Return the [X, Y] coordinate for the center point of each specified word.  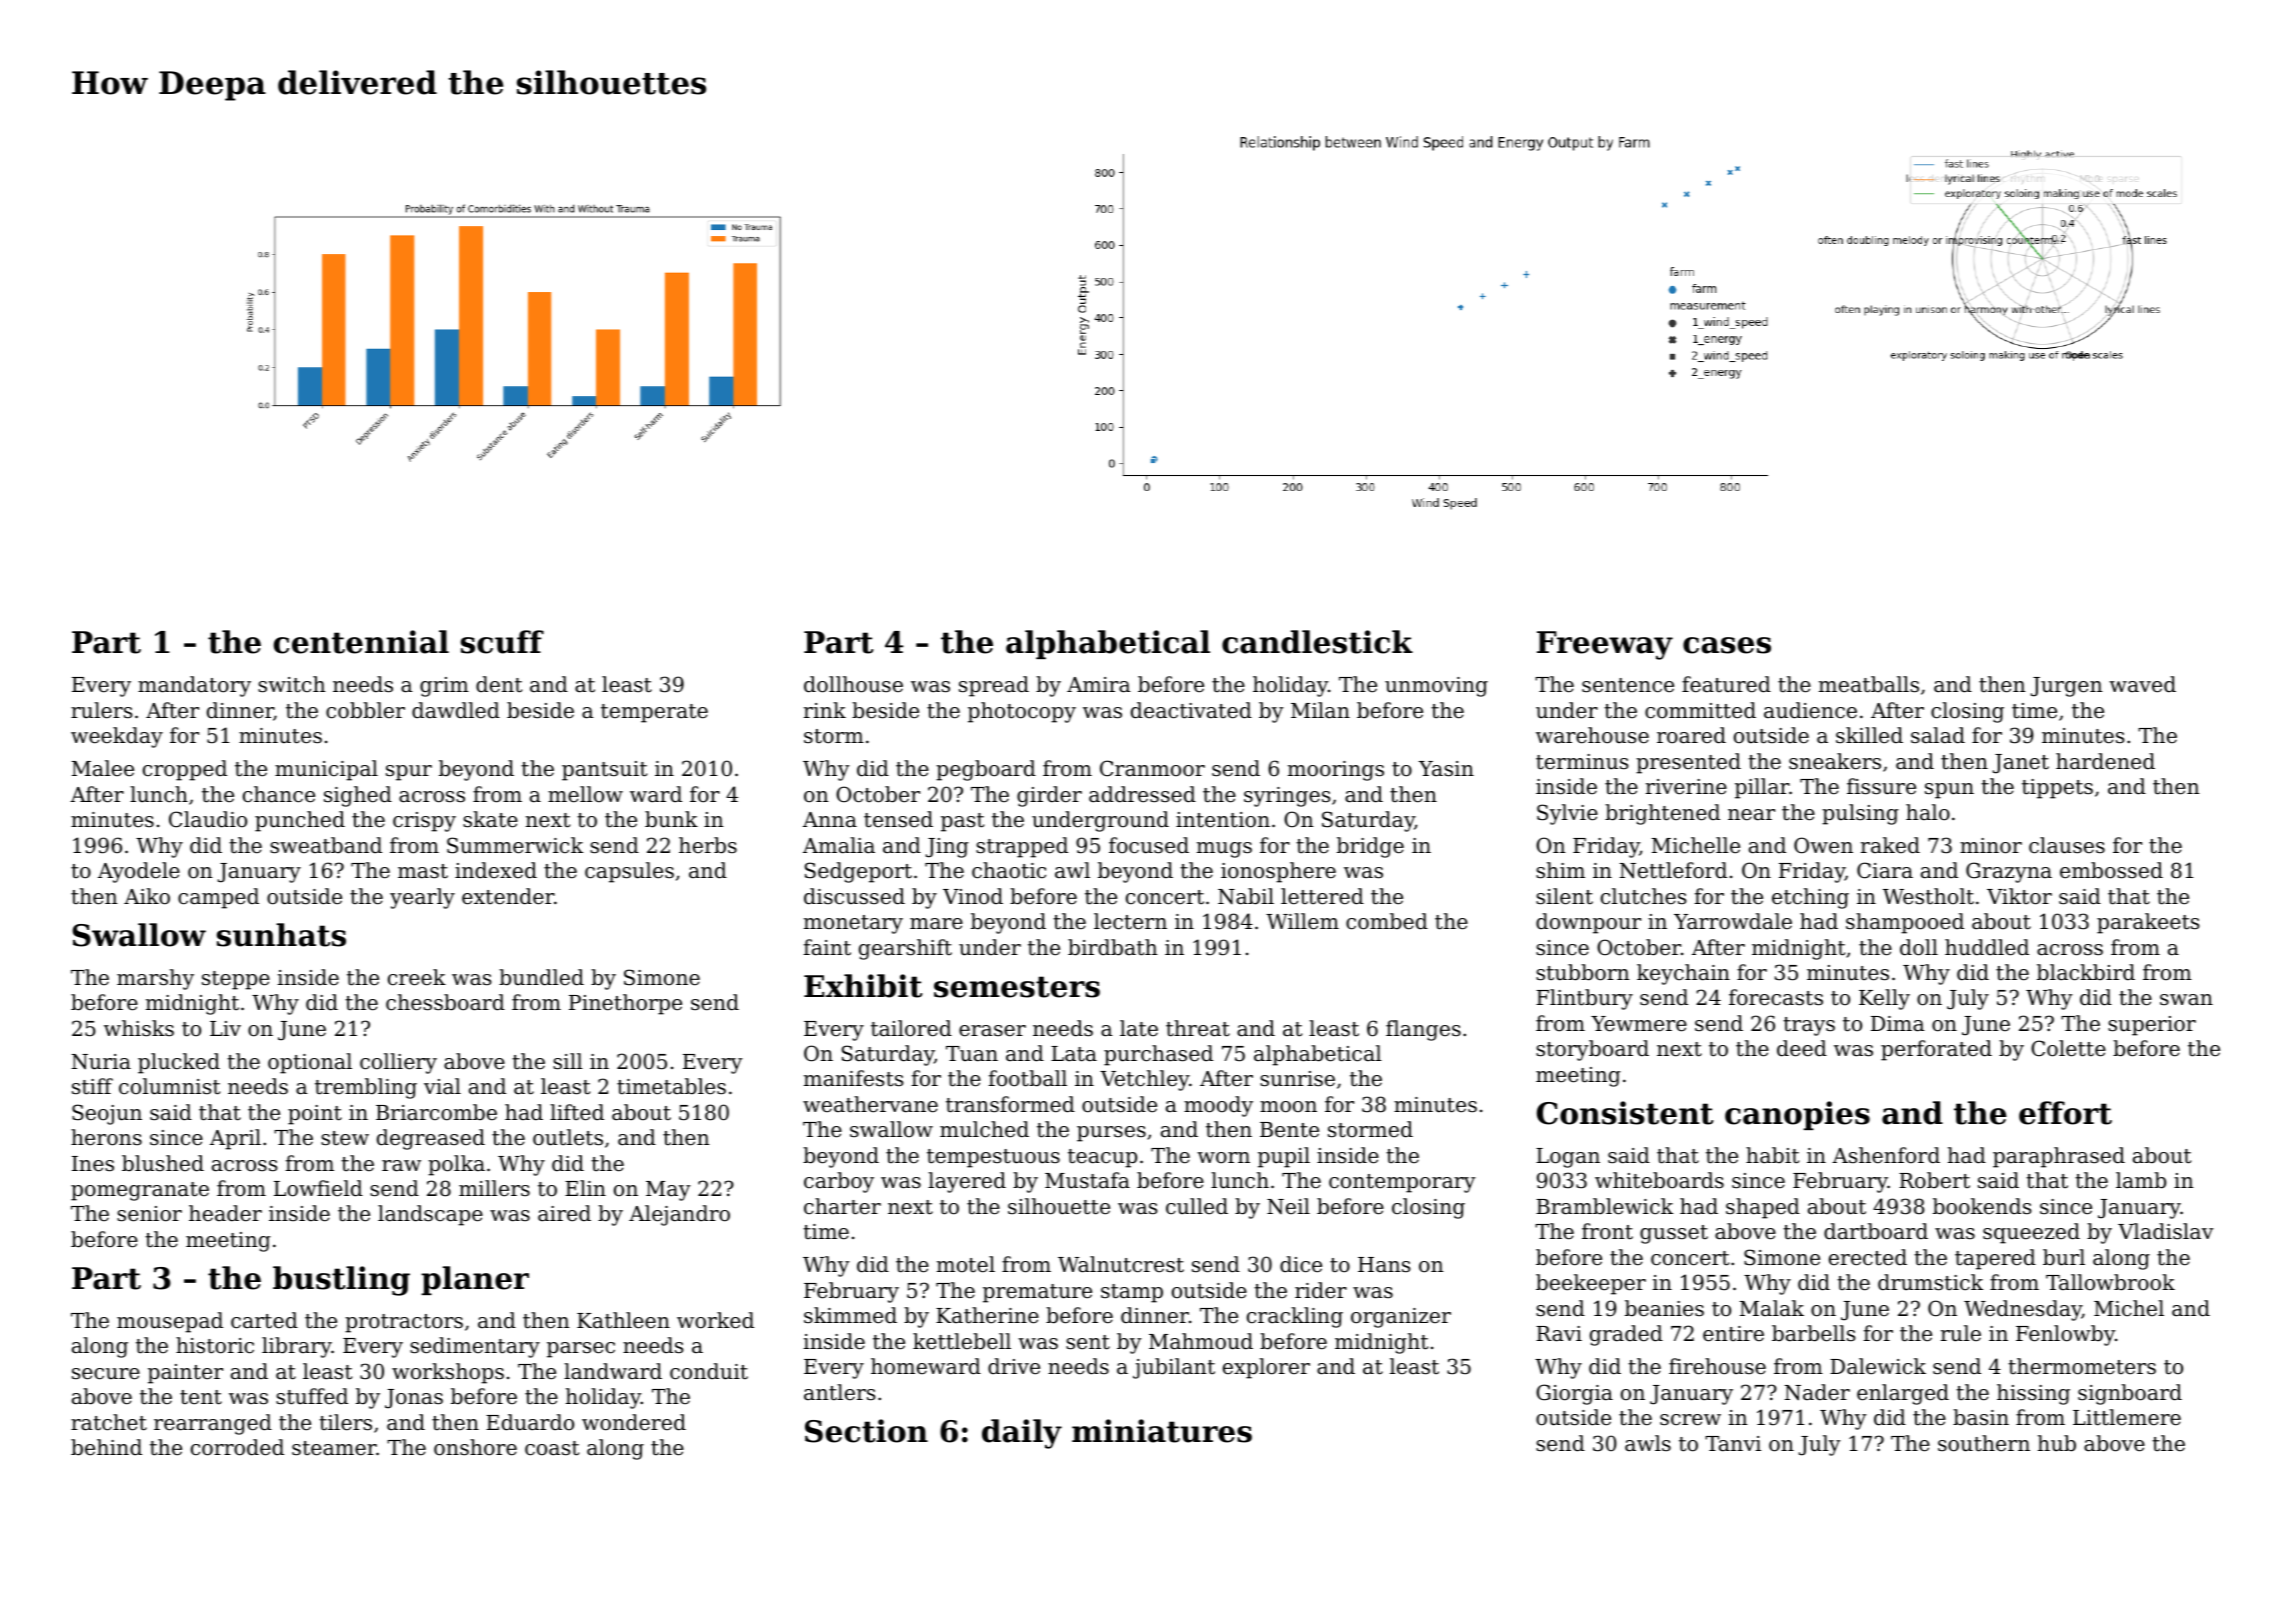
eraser [992, 1031]
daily [1022, 1434]
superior [2152, 1026]
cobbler [365, 710]
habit [1772, 1155]
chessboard [445, 1002]
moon [1288, 1107]
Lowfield [318, 1188]
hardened [2105, 761]
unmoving [1436, 687]
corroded [237, 1447]
